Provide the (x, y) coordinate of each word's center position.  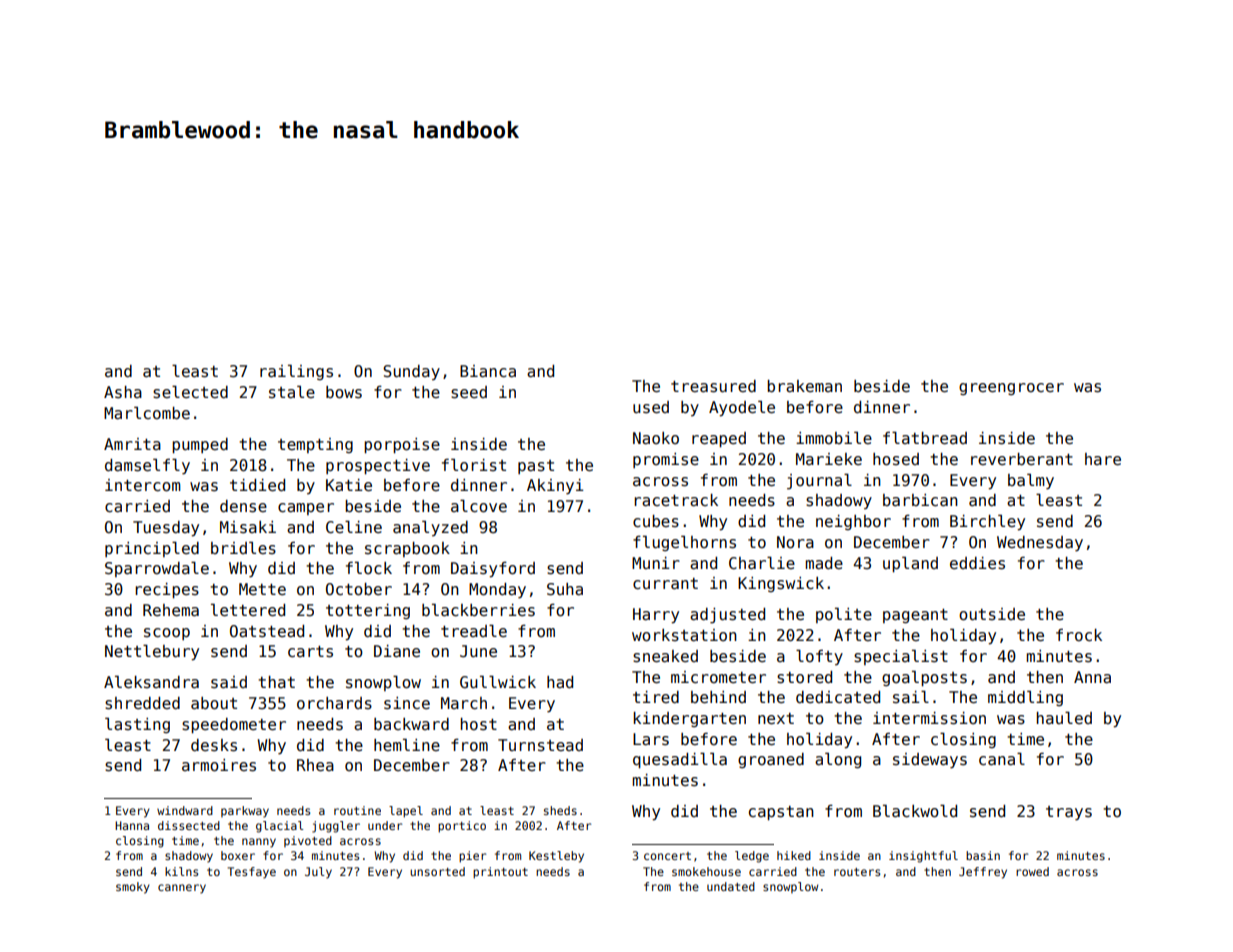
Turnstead (540, 745)
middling (1025, 698)
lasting (137, 725)
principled (152, 549)
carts (310, 652)
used (651, 407)
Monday (497, 590)
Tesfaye (252, 873)
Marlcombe (147, 413)
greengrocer (1011, 389)
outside (992, 614)
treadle (474, 631)
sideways (930, 760)
